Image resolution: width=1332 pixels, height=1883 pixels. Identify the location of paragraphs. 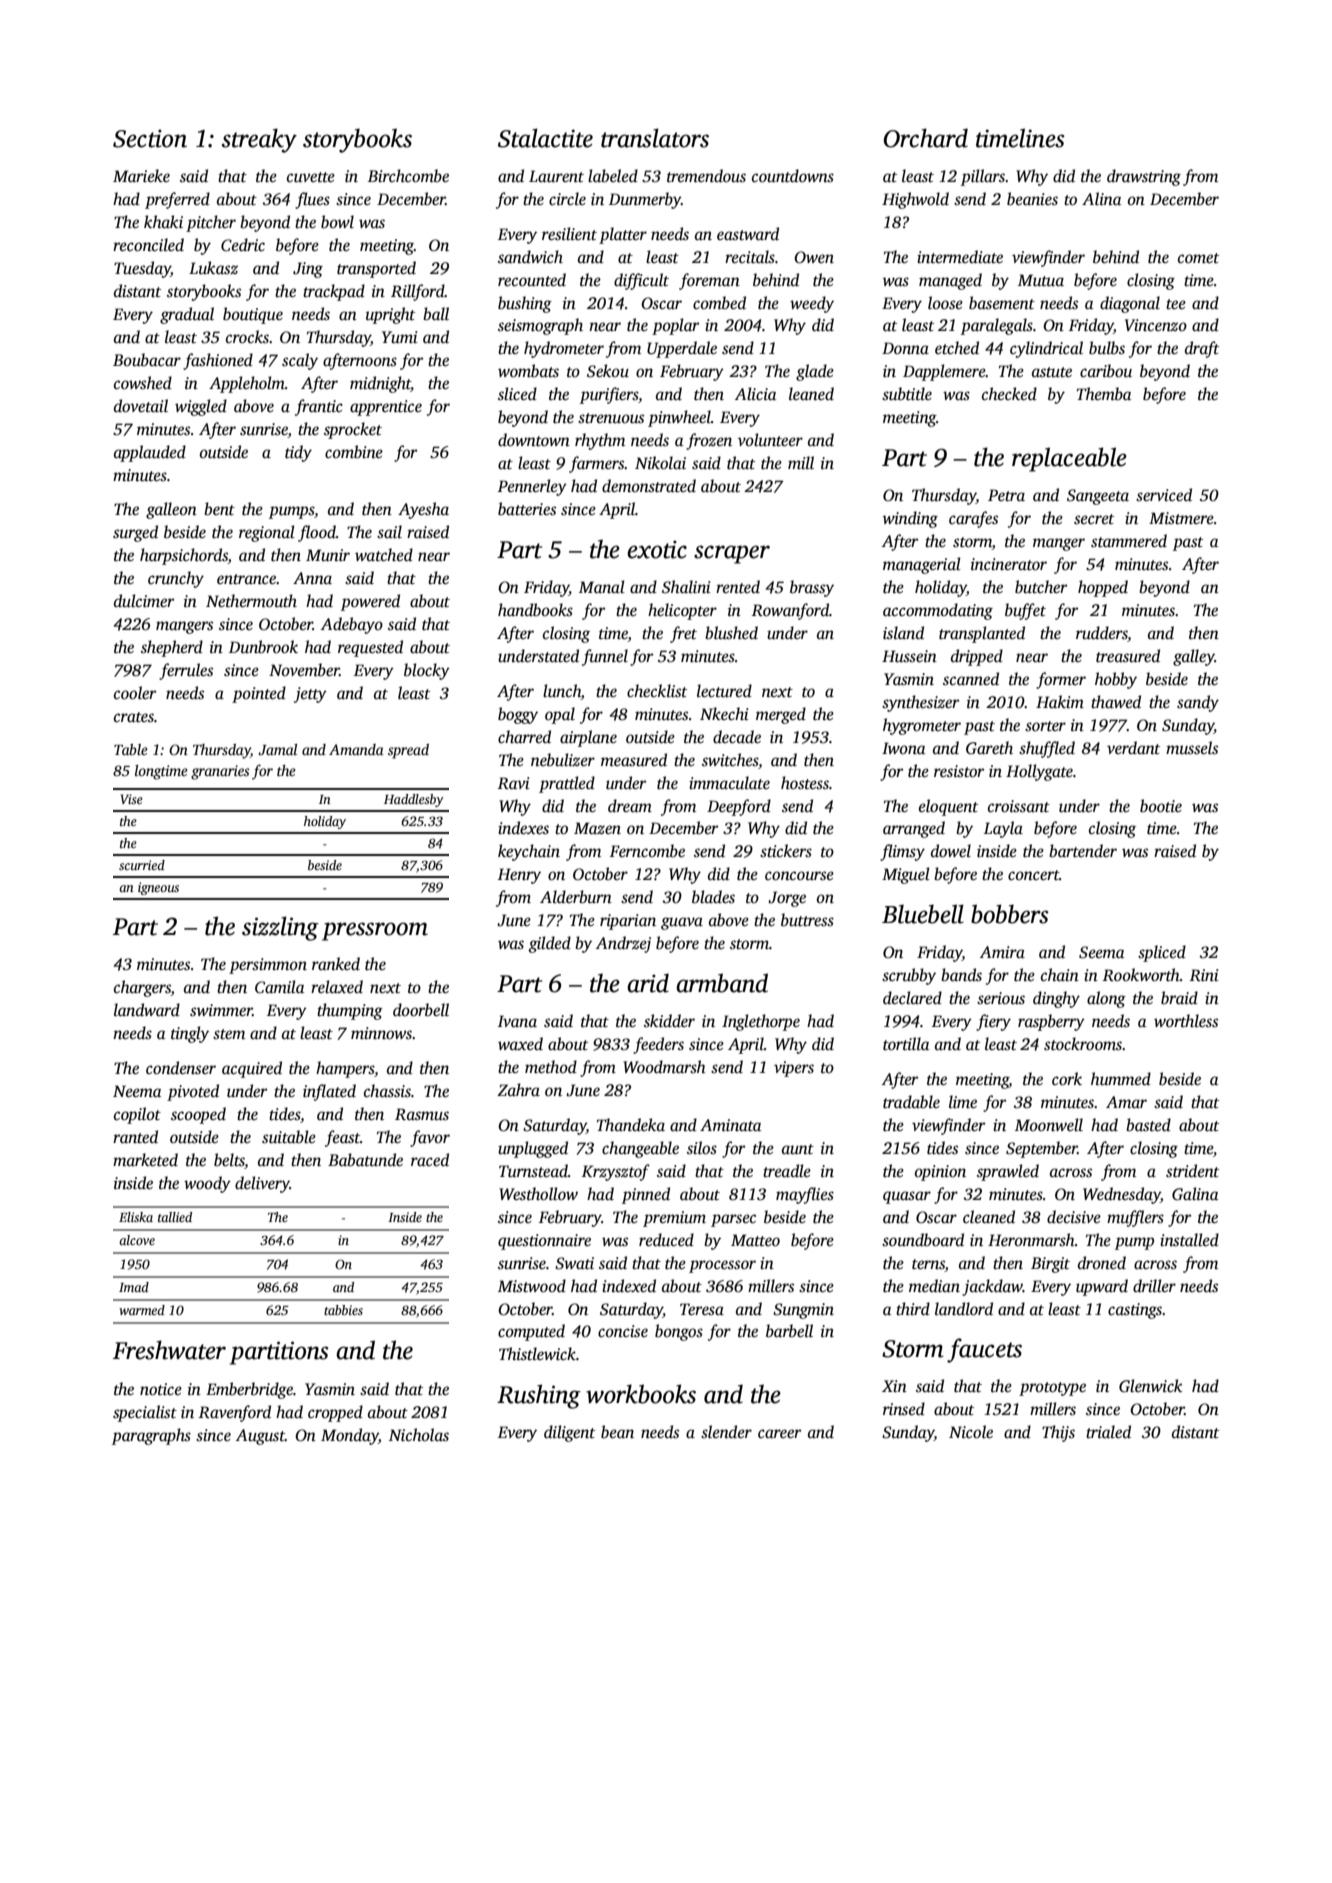
(151, 1436).
